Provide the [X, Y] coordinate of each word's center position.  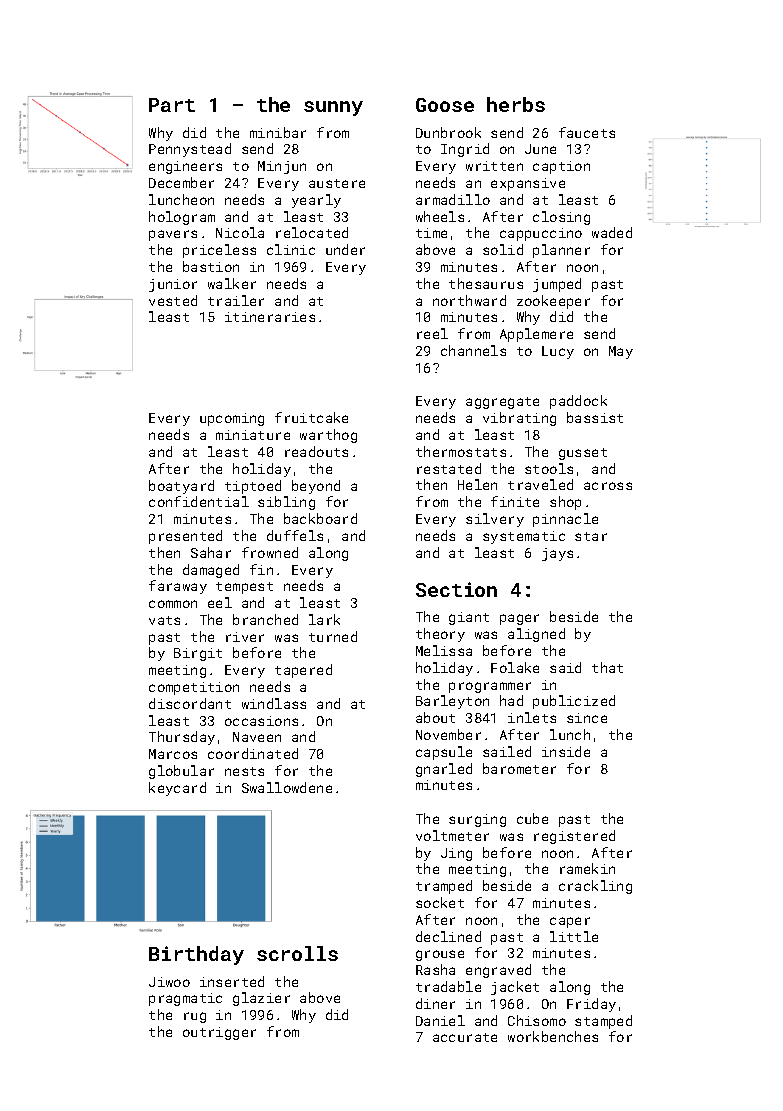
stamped [603, 1022]
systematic [524, 537]
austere [337, 183]
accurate [465, 1037]
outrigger [219, 1033]
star [591, 536]
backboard [320, 518]
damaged [211, 571]
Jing [456, 854]
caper [570, 922]
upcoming [232, 419]
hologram [182, 218]
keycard [177, 789]
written [494, 166]
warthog [328, 436]
